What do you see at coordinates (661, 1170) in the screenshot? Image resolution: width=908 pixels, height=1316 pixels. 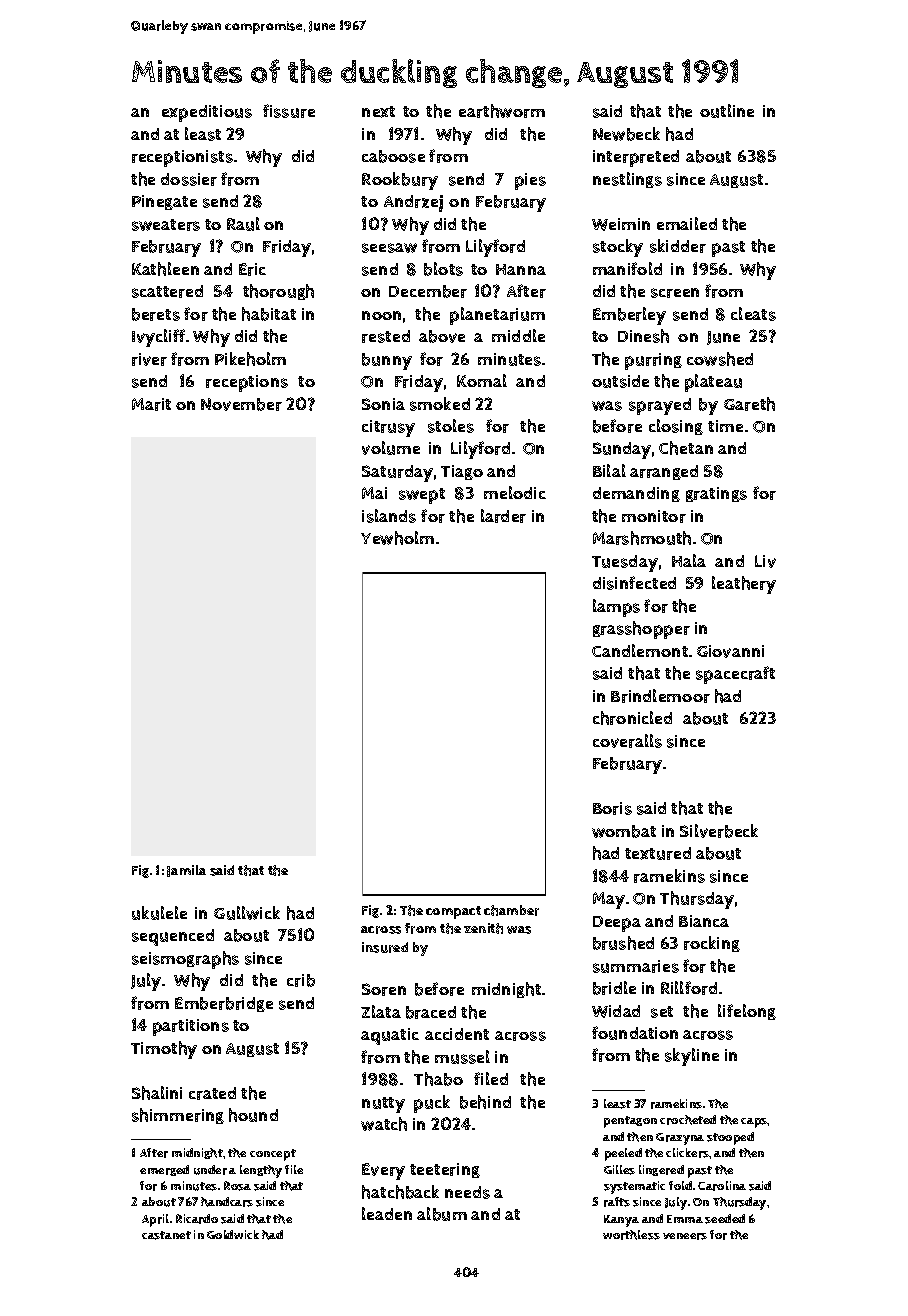 I see `lingered` at bounding box center [661, 1170].
